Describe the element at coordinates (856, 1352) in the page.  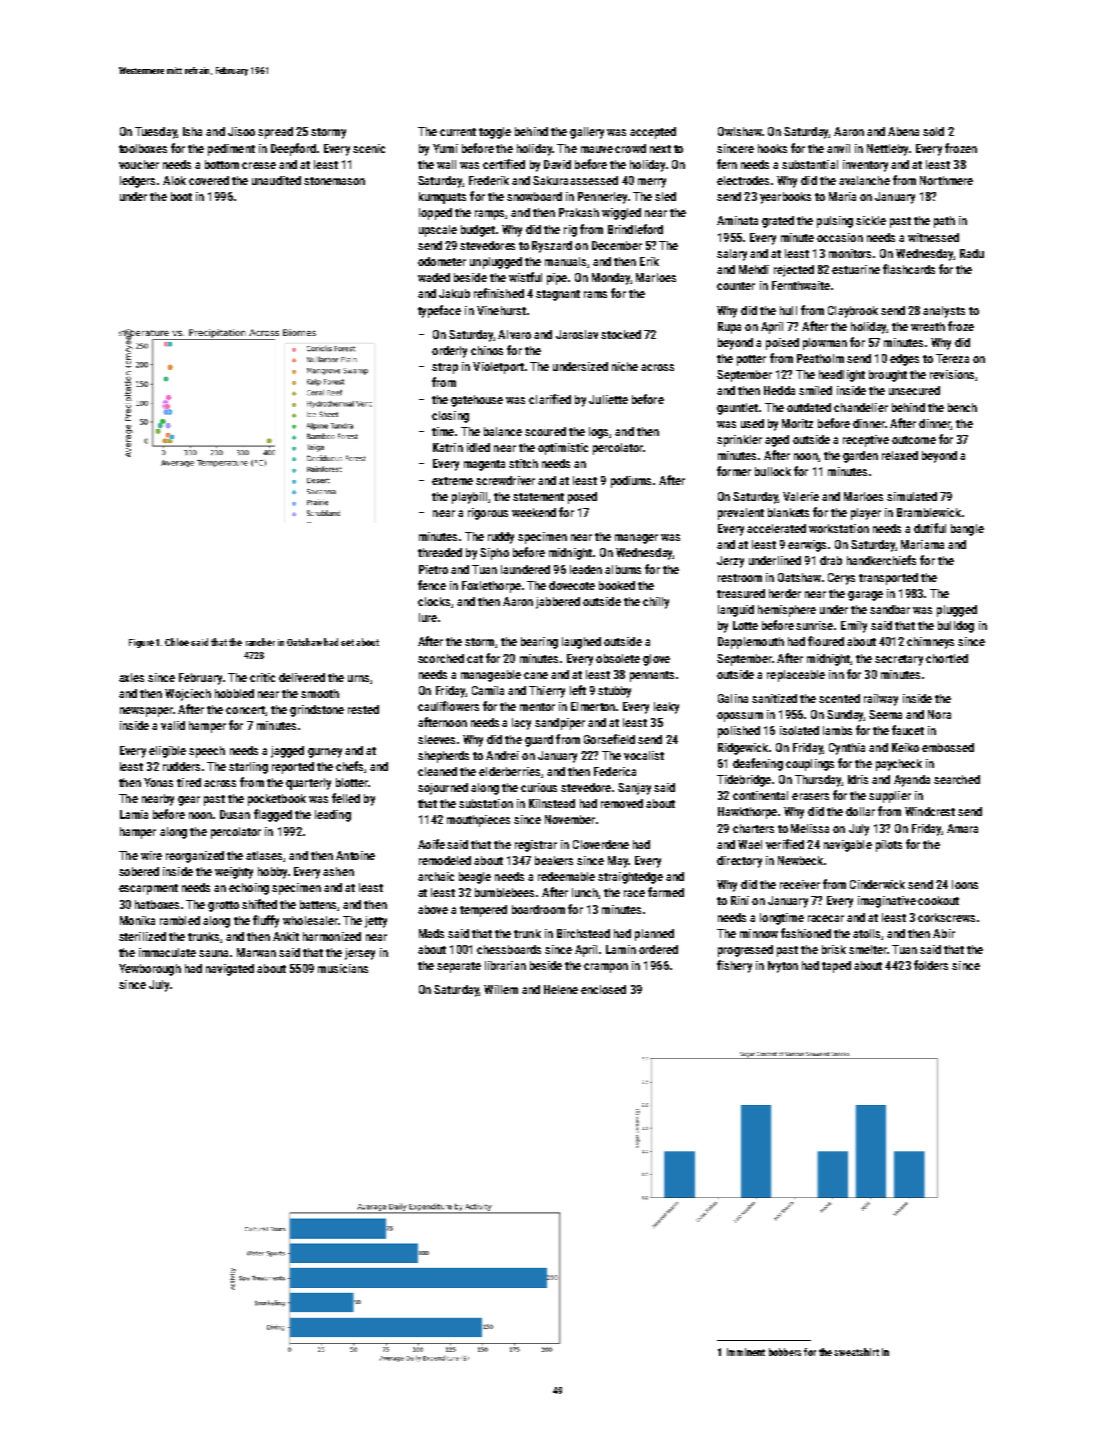
I see `sweatshirt` at that location.
